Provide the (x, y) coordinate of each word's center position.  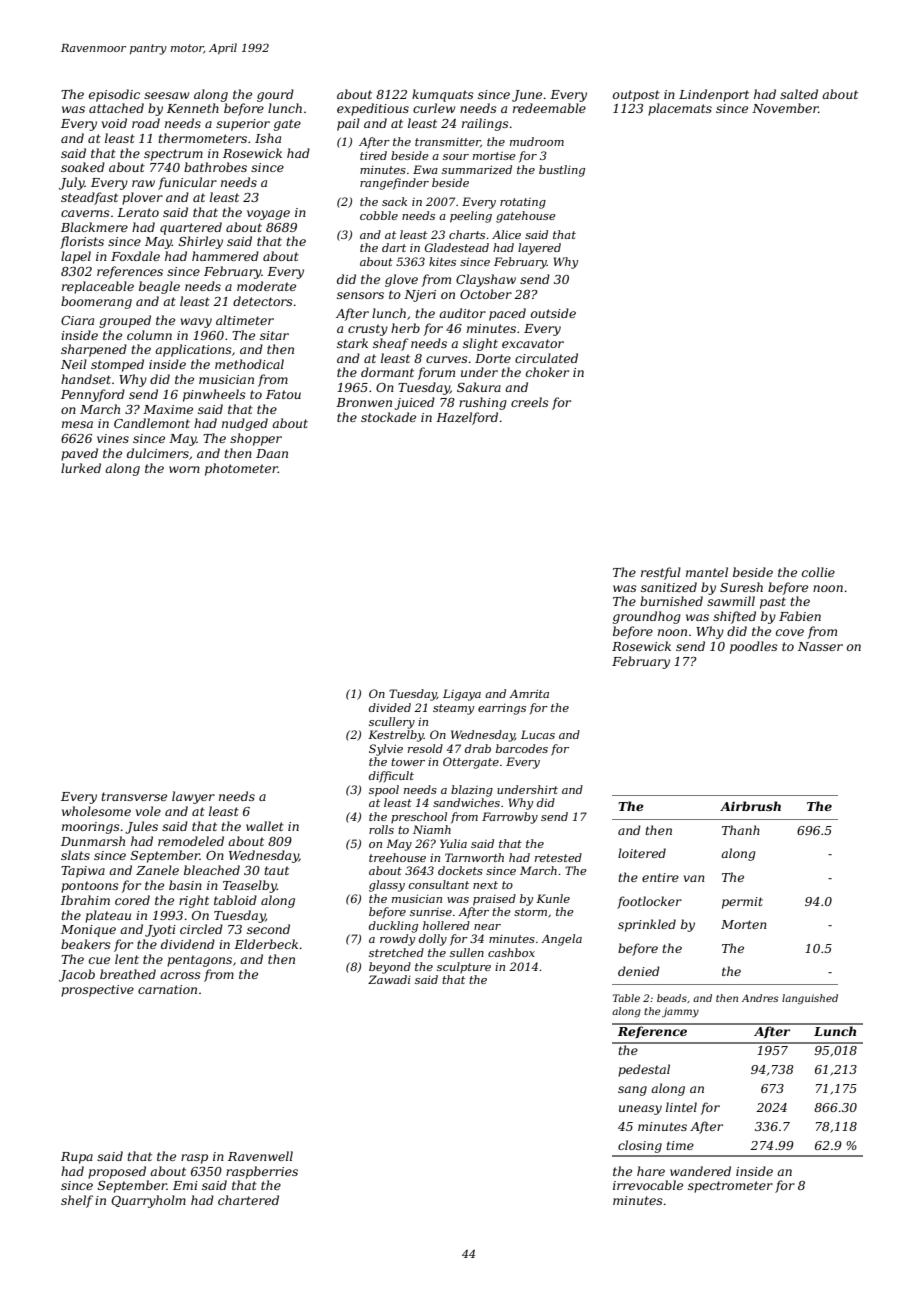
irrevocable (648, 1185)
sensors (360, 295)
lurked (81, 468)
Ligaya (462, 695)
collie (818, 572)
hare (651, 1171)
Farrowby (510, 818)
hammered (225, 256)
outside (553, 313)
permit (742, 903)
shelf (77, 1201)
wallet (265, 826)
